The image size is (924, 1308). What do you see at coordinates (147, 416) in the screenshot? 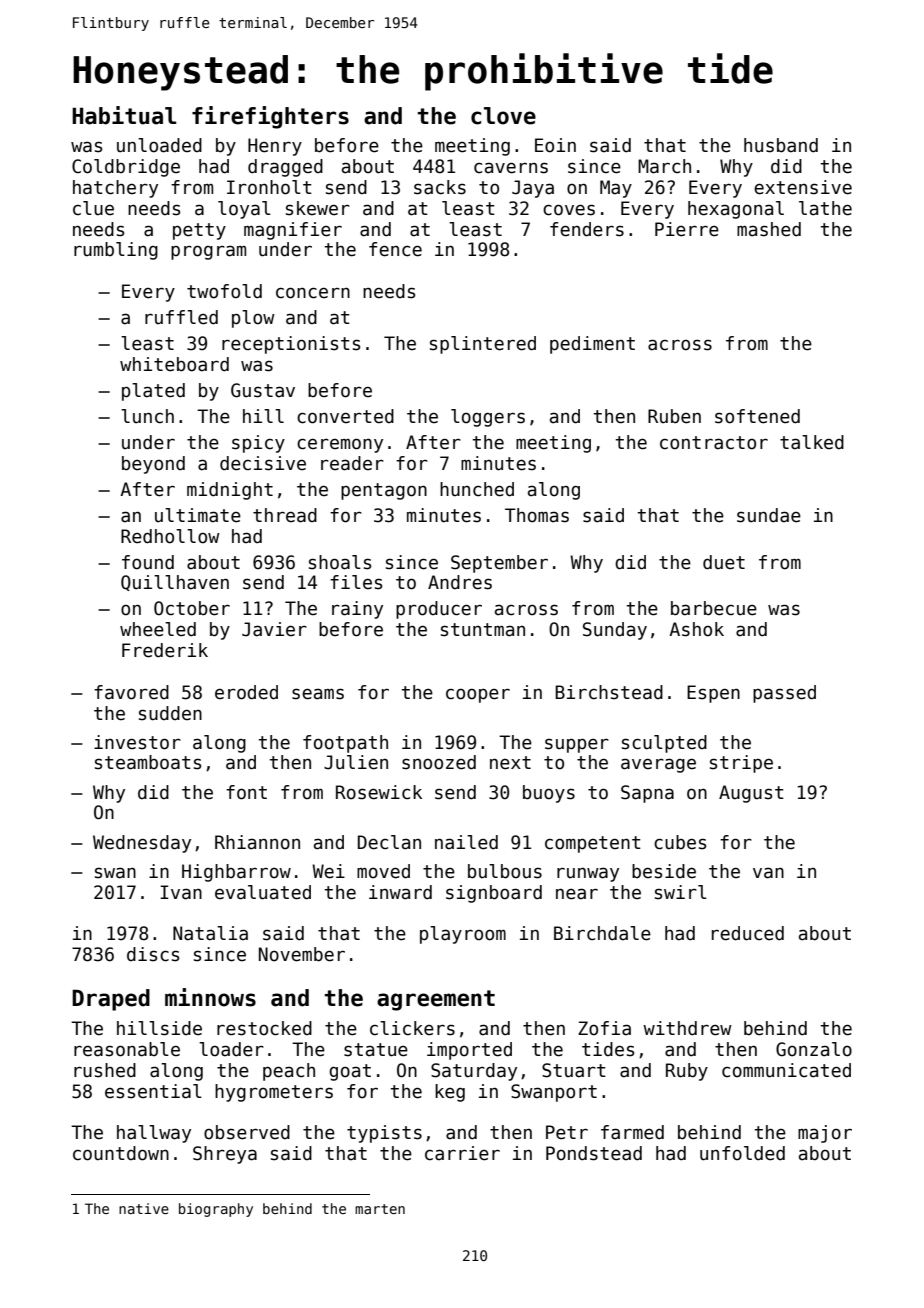
I see `lunch` at bounding box center [147, 416].
